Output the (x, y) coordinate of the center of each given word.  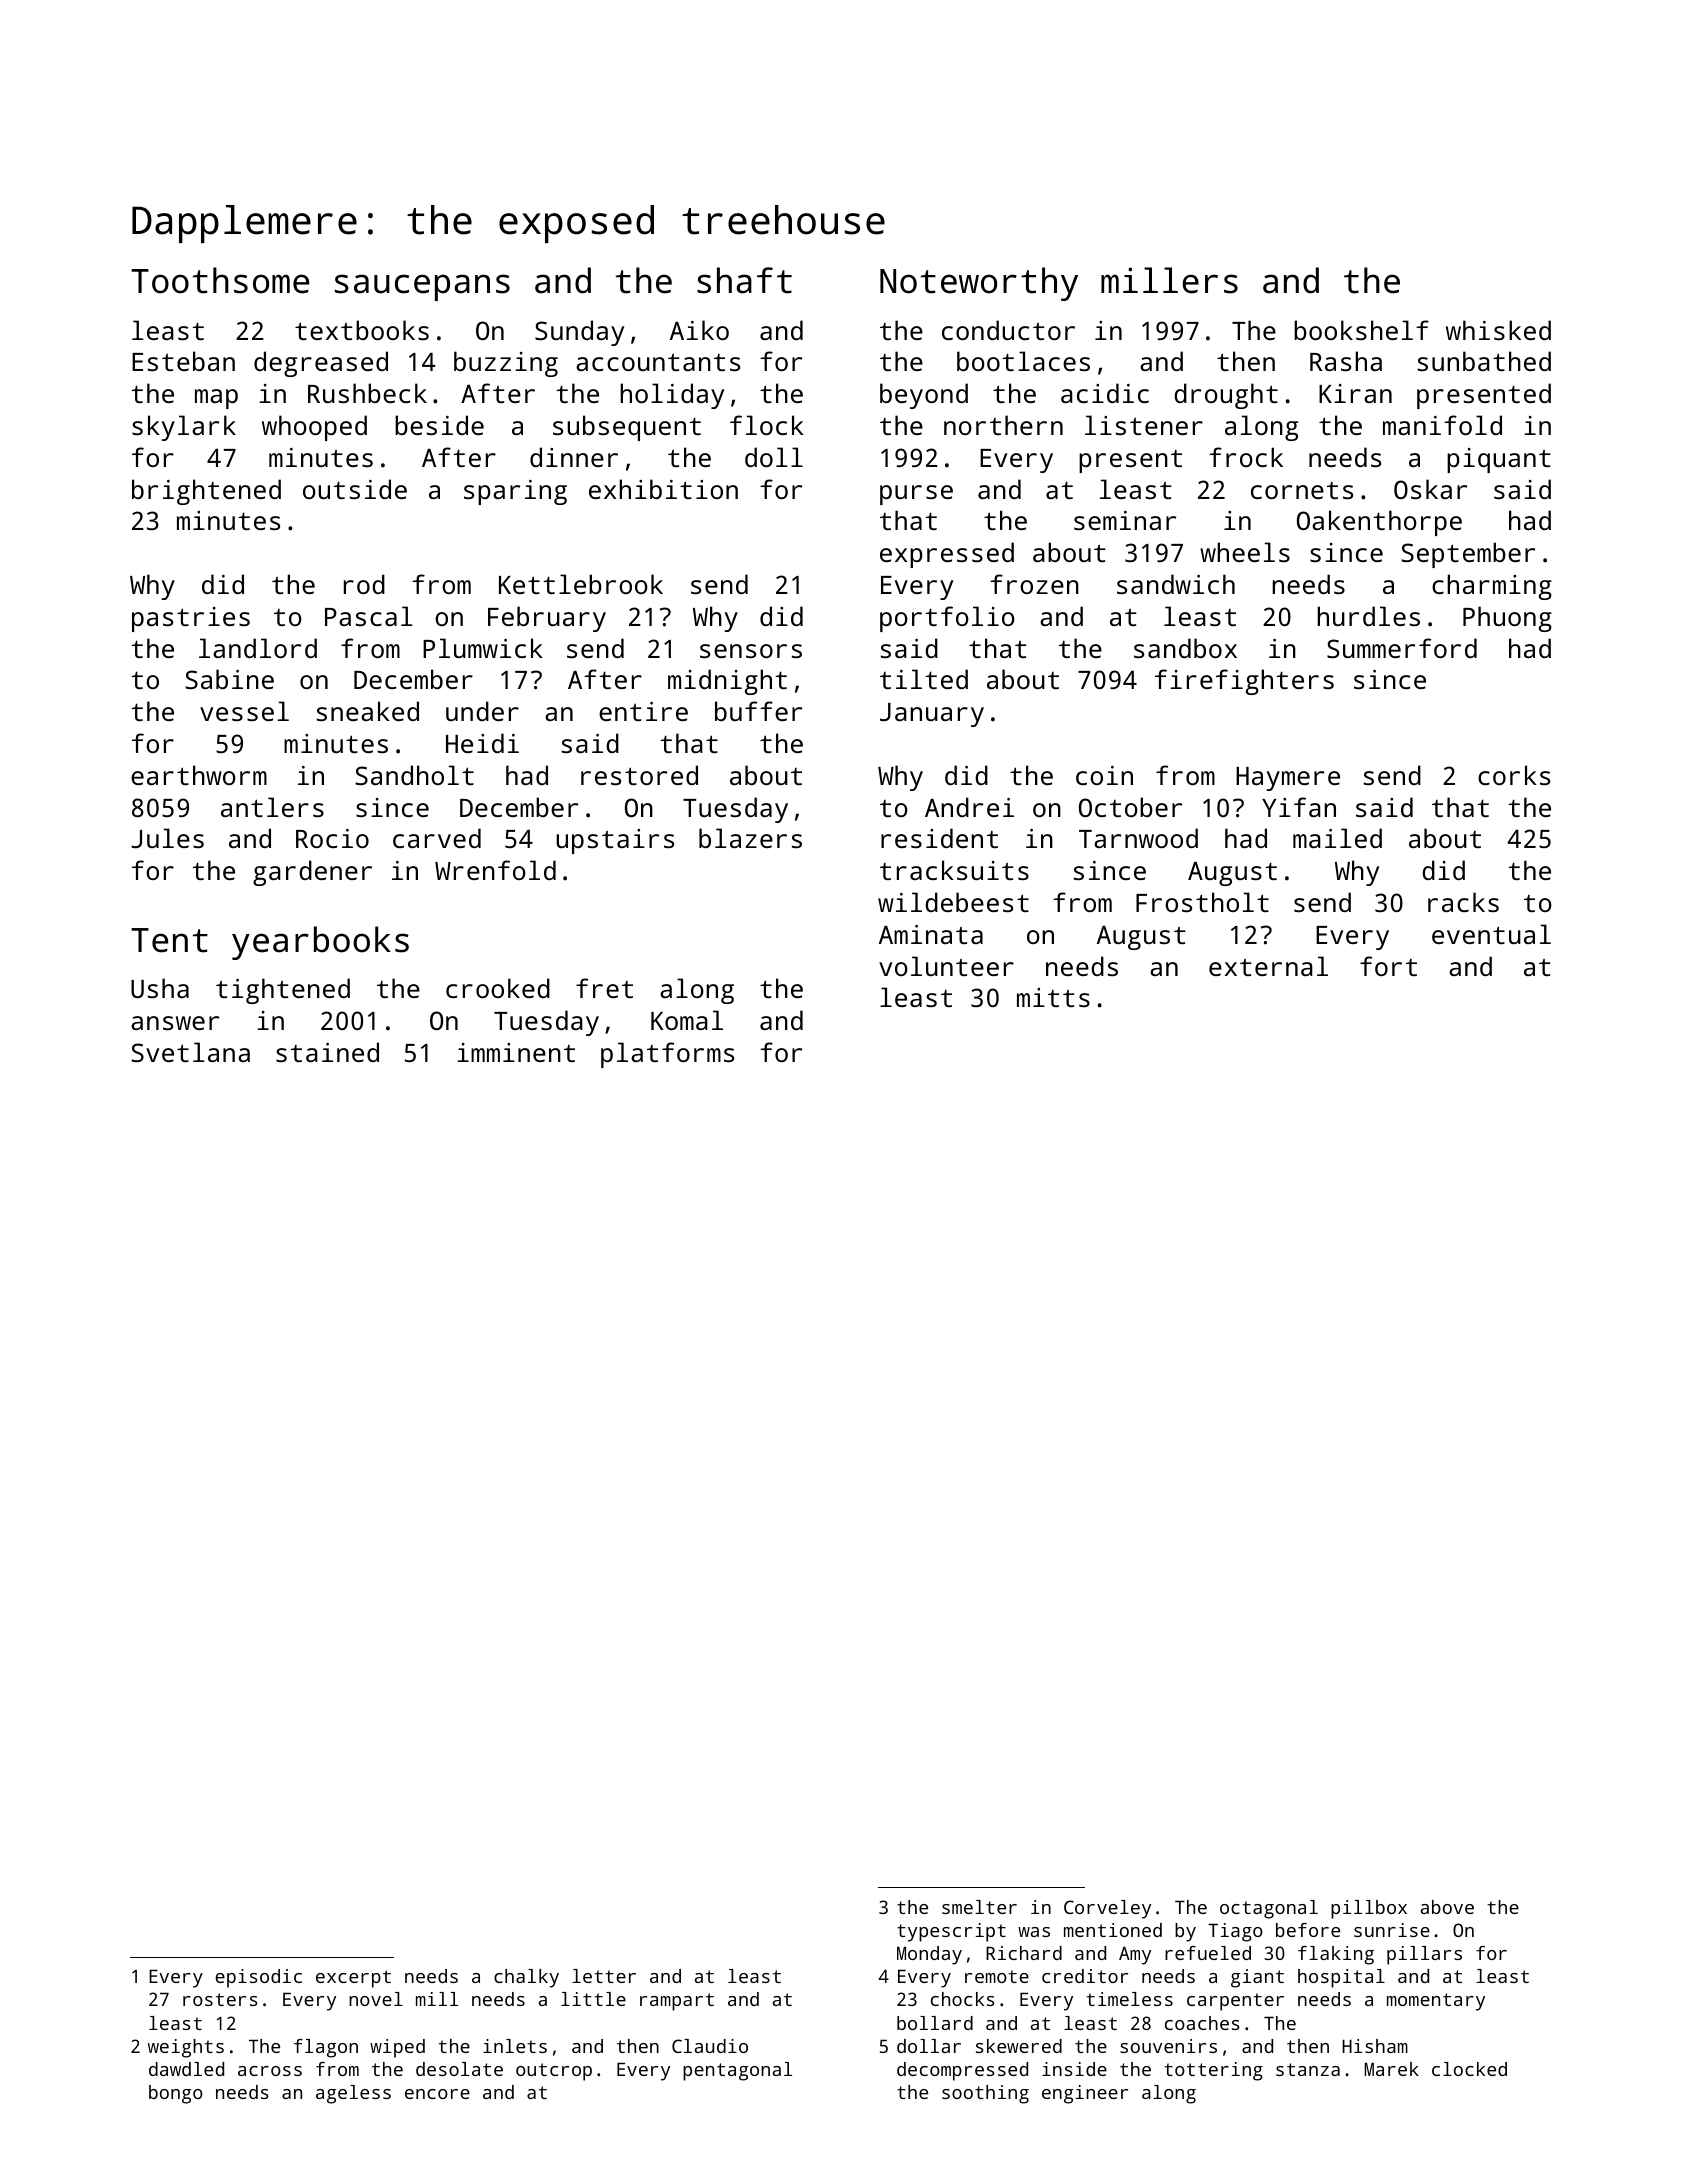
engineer (1085, 2094)
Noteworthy (979, 284)
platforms (667, 1055)
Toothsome (220, 280)
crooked (498, 988)
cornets (1302, 490)
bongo (176, 2094)
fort (1388, 966)
